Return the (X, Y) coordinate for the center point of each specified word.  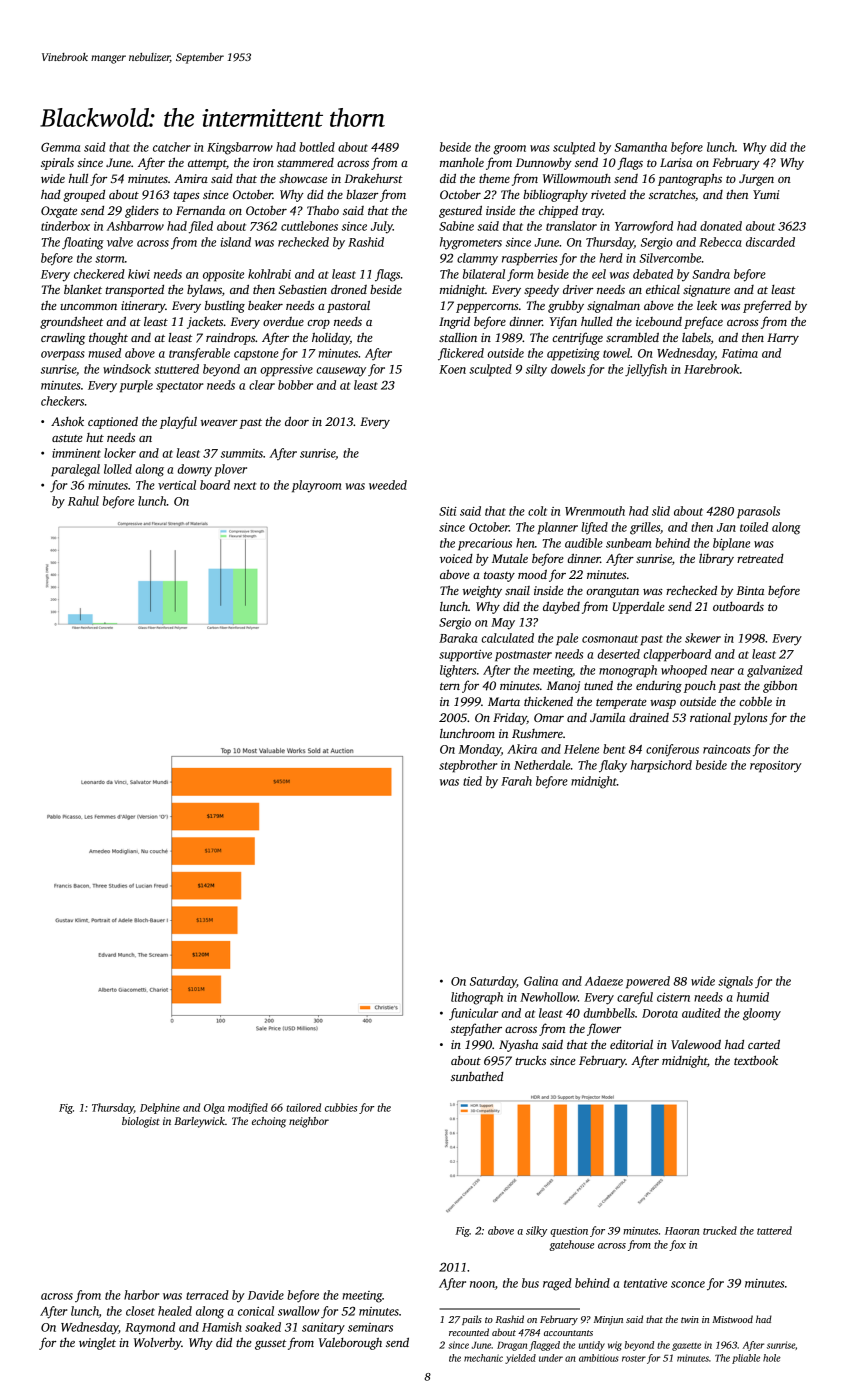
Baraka (458, 638)
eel (599, 274)
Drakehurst (373, 178)
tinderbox (65, 226)
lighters (458, 671)
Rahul (83, 501)
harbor (141, 1295)
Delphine (160, 1108)
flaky (613, 766)
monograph (628, 671)
